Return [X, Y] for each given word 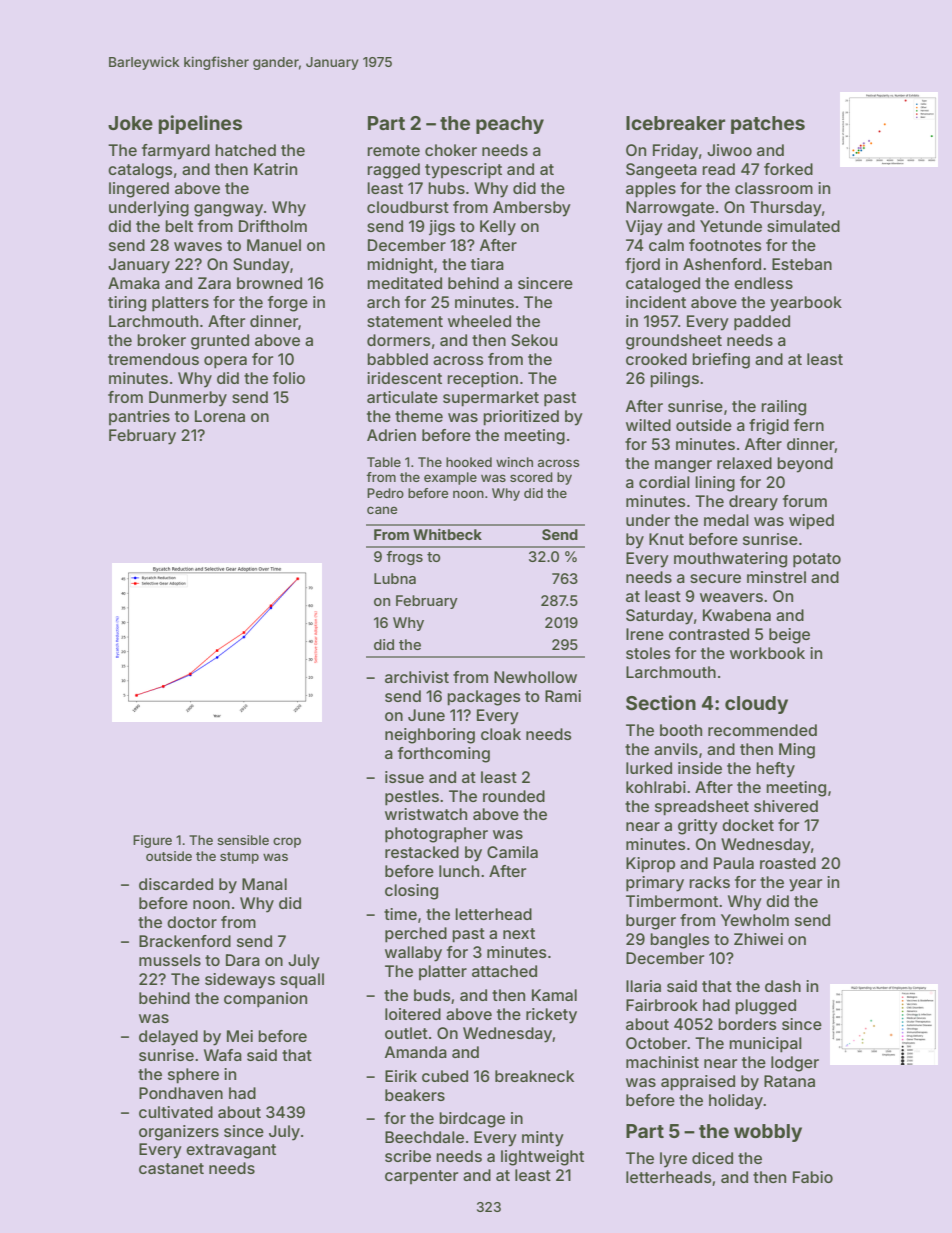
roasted [788, 863]
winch [514, 462]
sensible [243, 840]
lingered [139, 190]
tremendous [153, 359]
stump [239, 858]
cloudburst [408, 207]
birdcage [472, 1120]
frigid [769, 427]
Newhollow [535, 677]
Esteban [802, 264]
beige [789, 636]
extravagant [231, 1151]
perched [416, 935]
